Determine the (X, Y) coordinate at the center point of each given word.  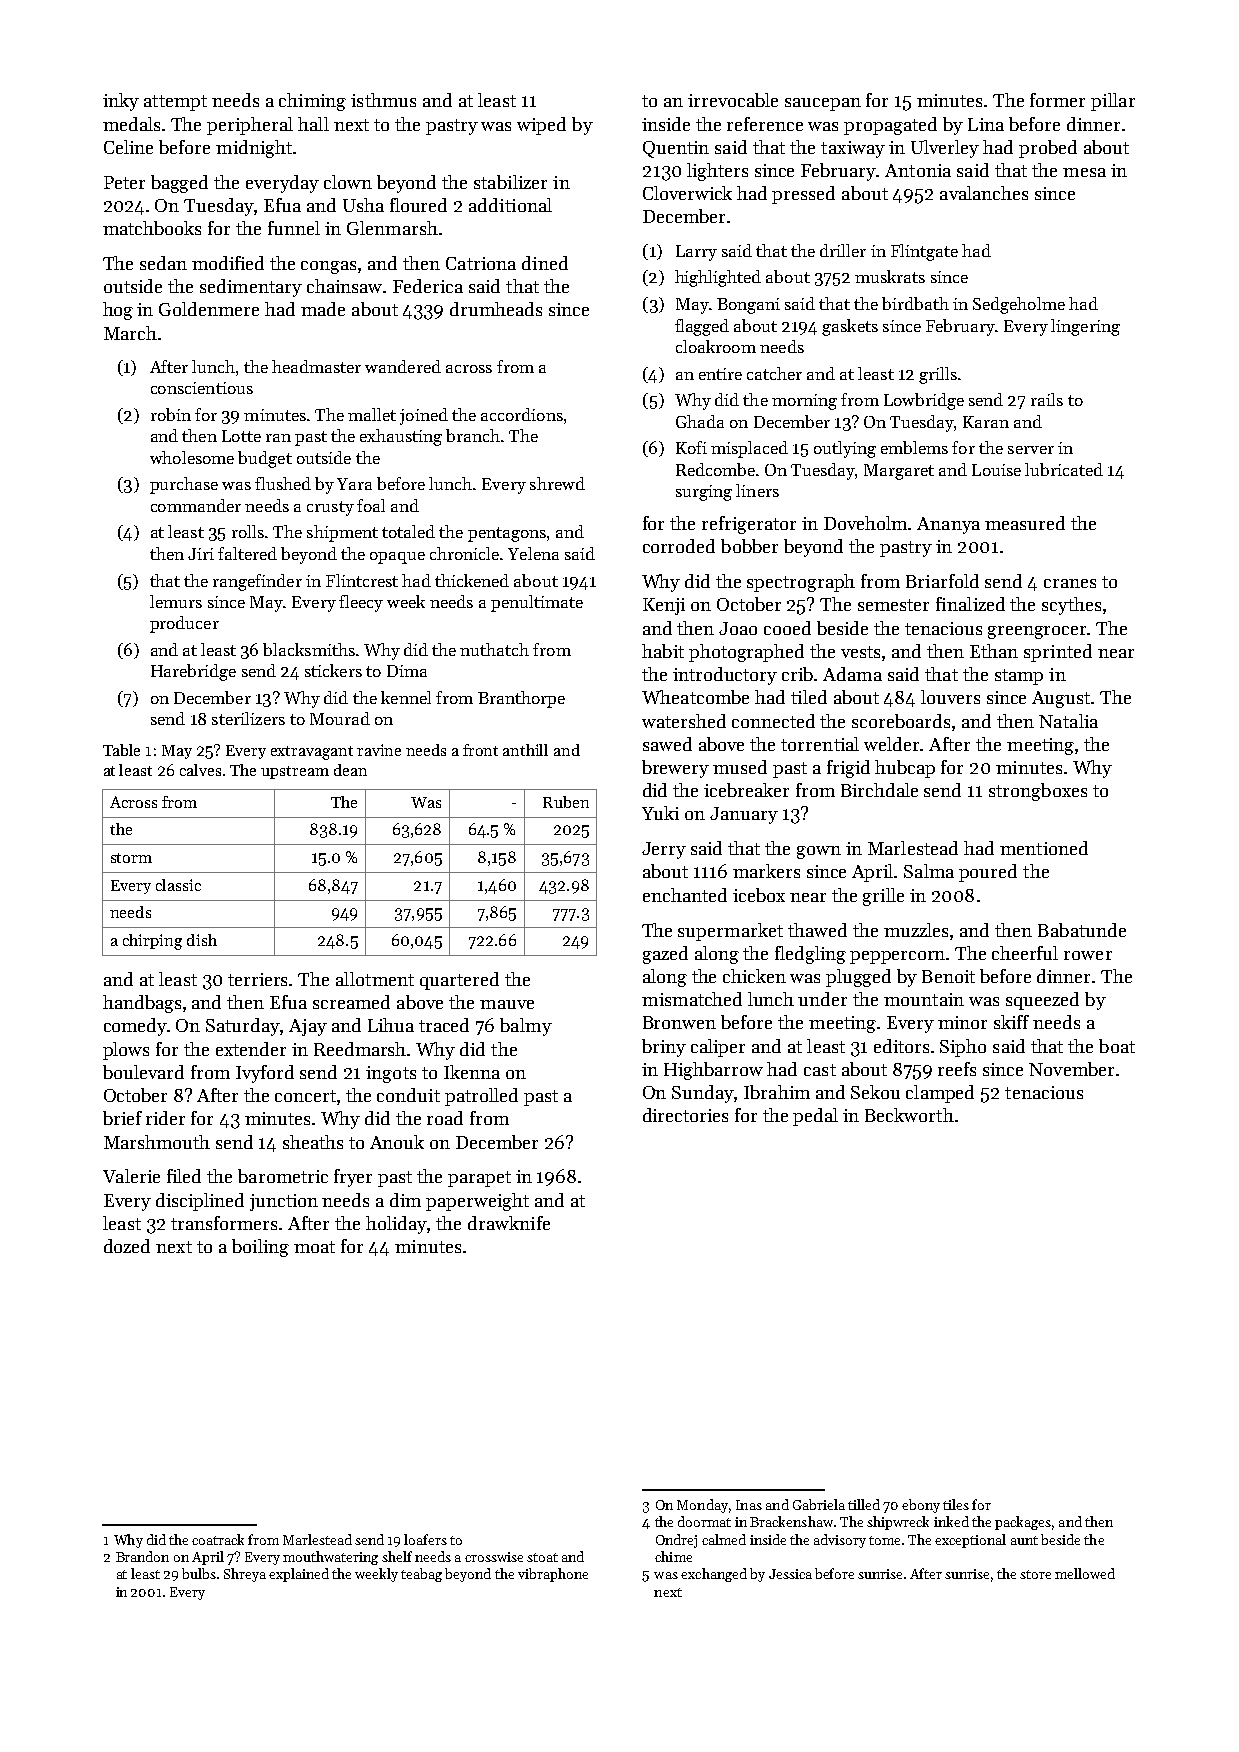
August (1061, 699)
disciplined (200, 1202)
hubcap (905, 769)
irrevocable (733, 100)
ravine (379, 750)
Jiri (201, 554)
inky (121, 102)
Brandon (142, 1556)
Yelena (533, 553)
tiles (956, 1504)
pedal (815, 1117)
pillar (1113, 102)
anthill (525, 750)
